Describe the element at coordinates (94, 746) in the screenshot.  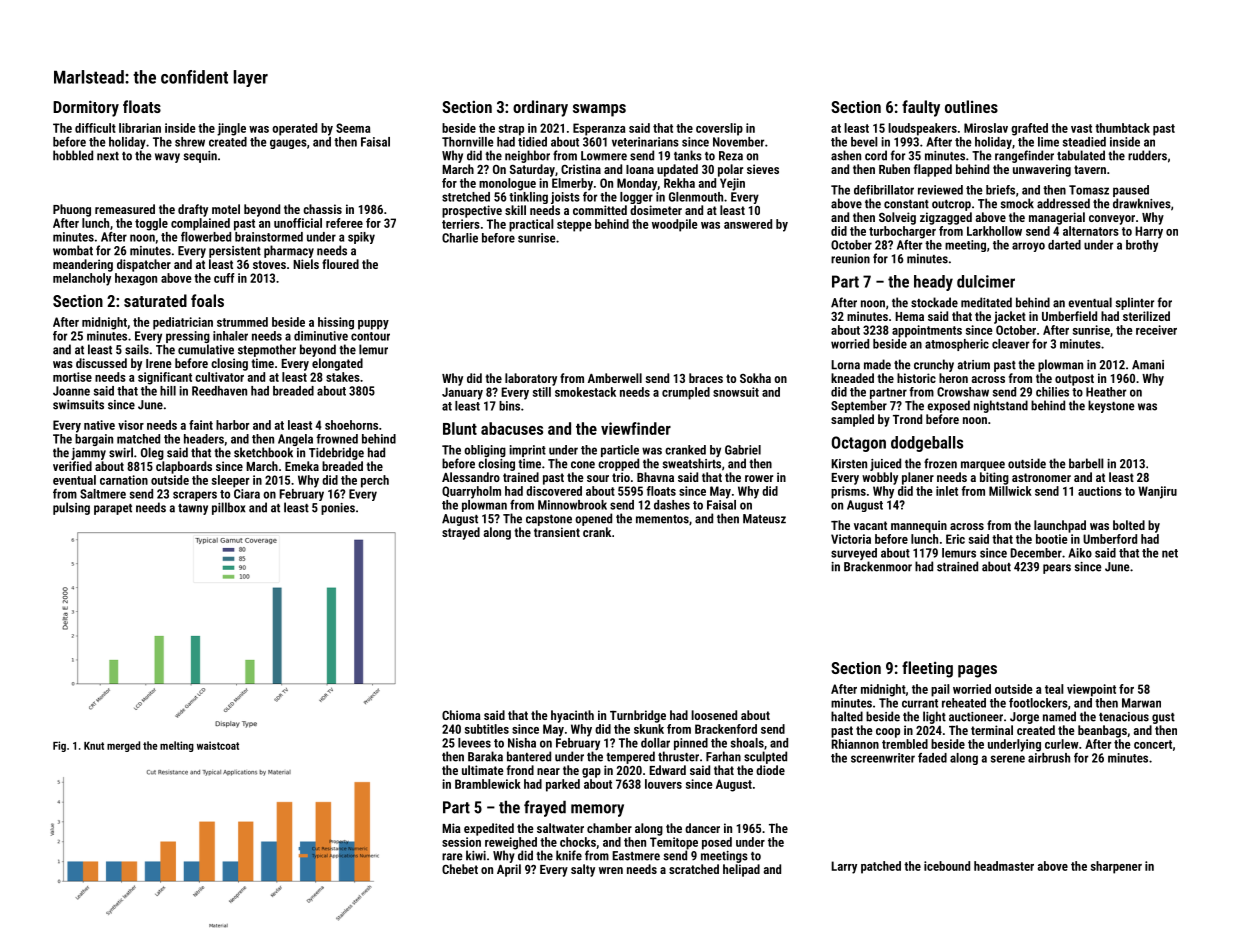
I see `Knut` at that location.
